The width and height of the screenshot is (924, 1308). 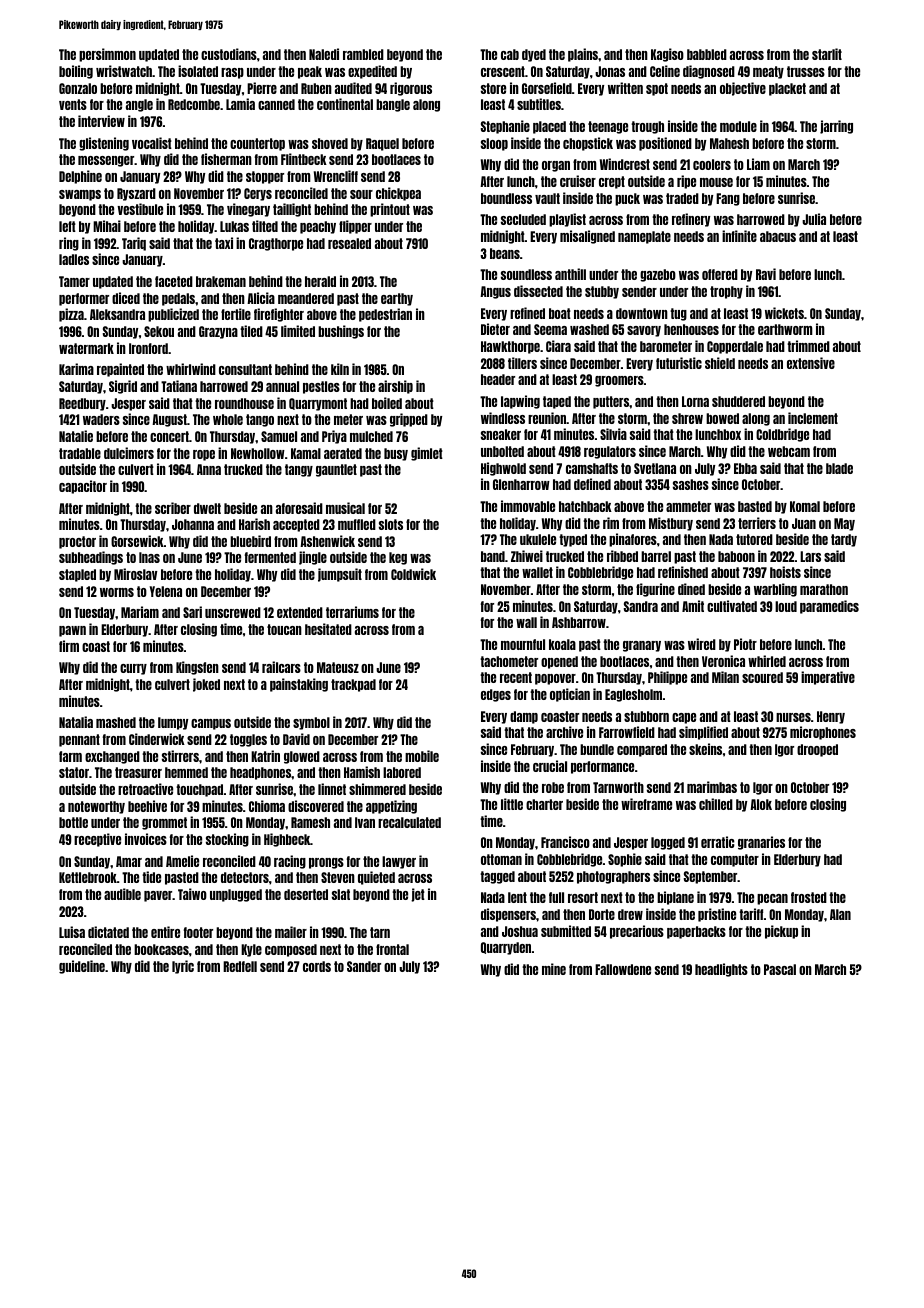 I want to click on Redcombe, so click(x=194, y=104).
